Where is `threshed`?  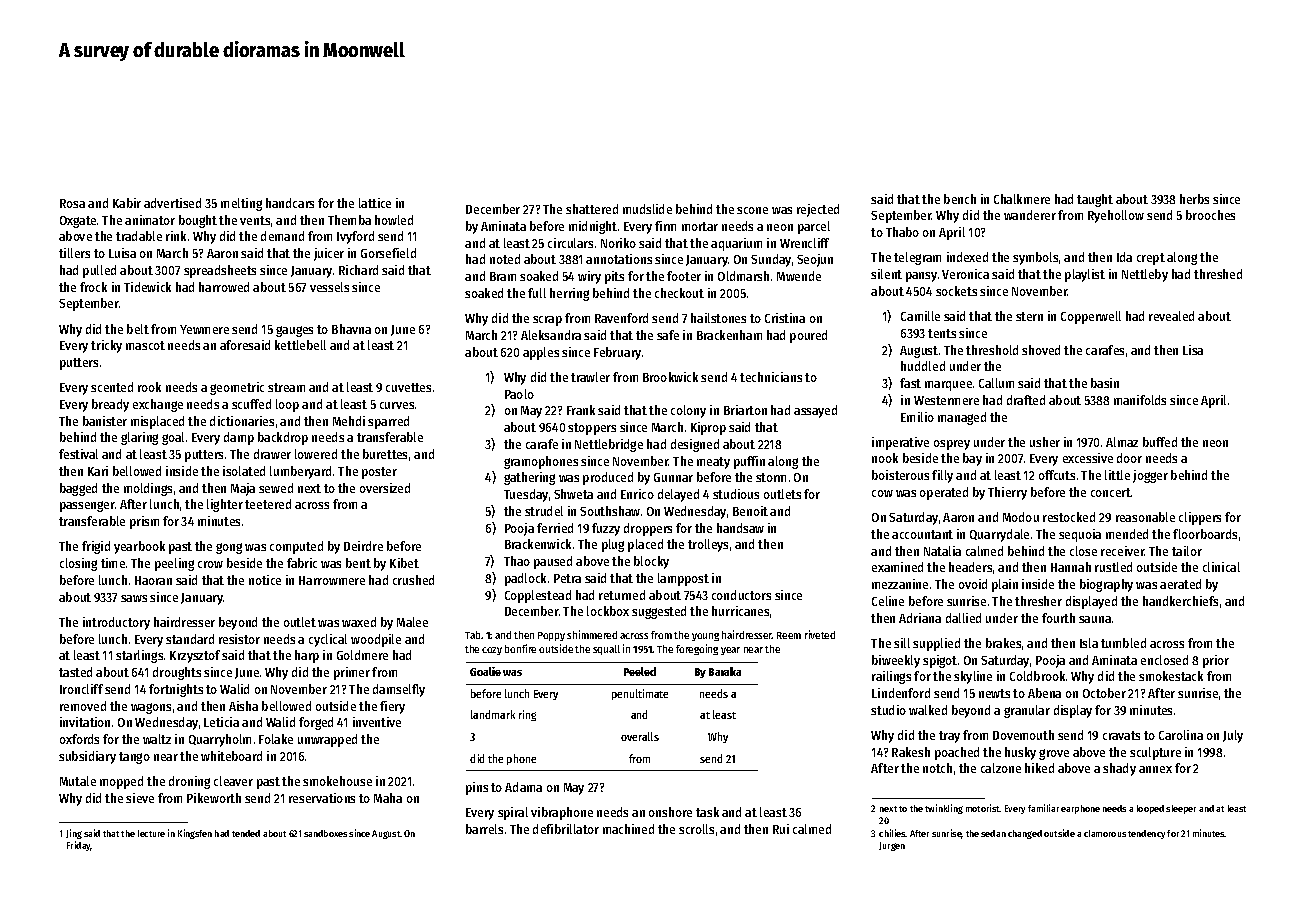 threshed is located at coordinates (1218, 274).
